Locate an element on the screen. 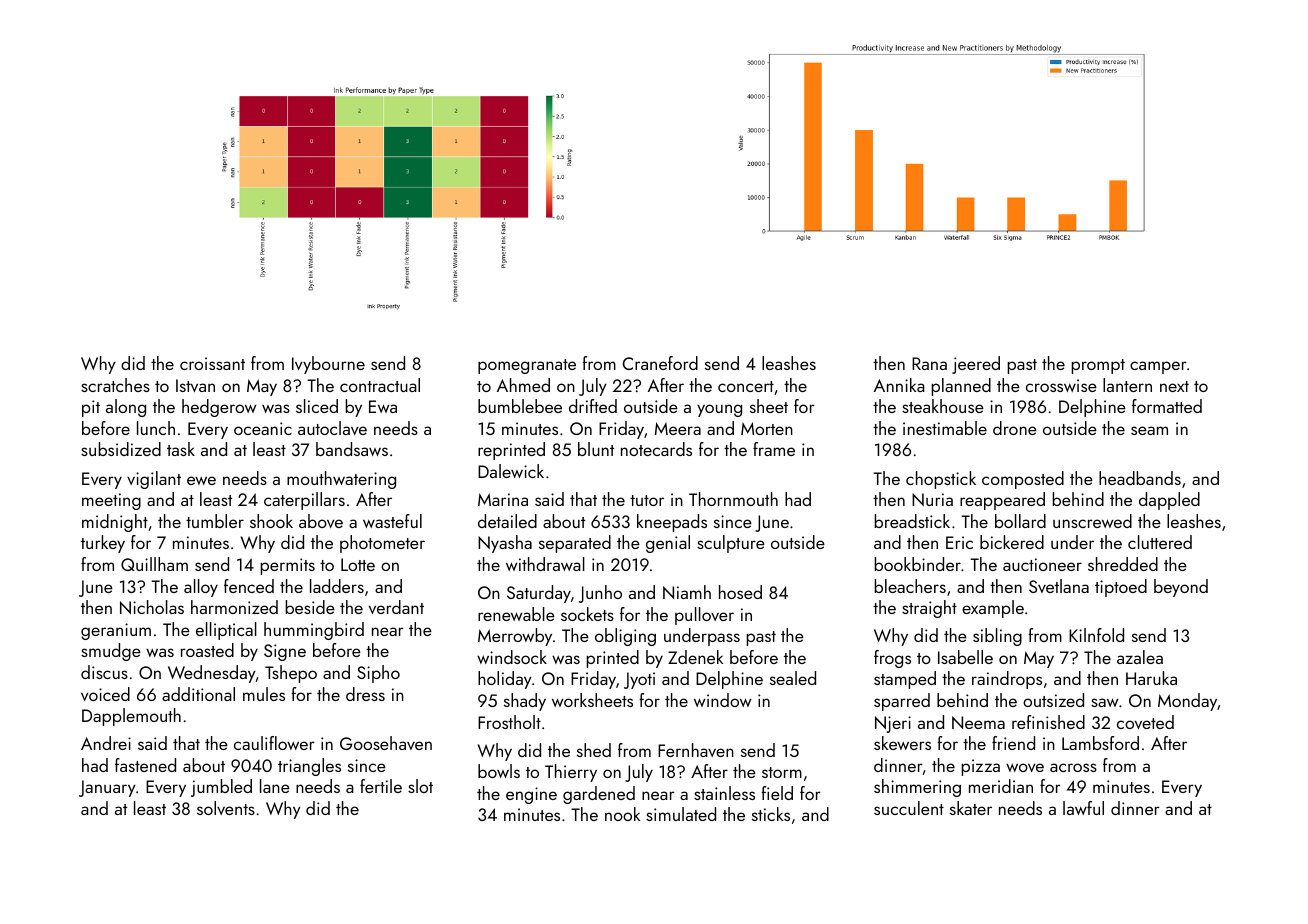 The height and width of the screenshot is (924, 1308). azalea is located at coordinates (1140, 657).
